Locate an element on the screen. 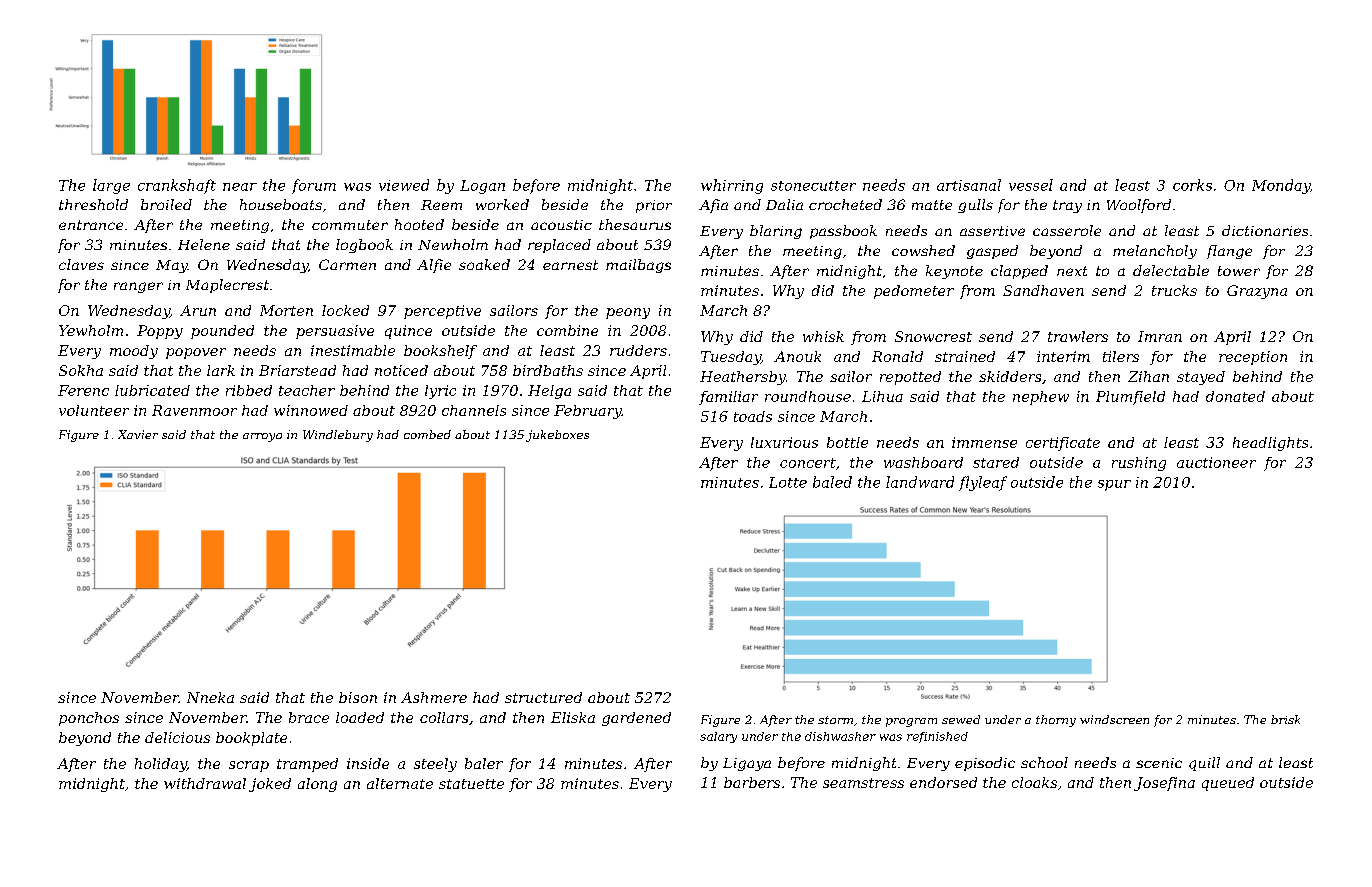  flyleaf is located at coordinates (983, 483).
